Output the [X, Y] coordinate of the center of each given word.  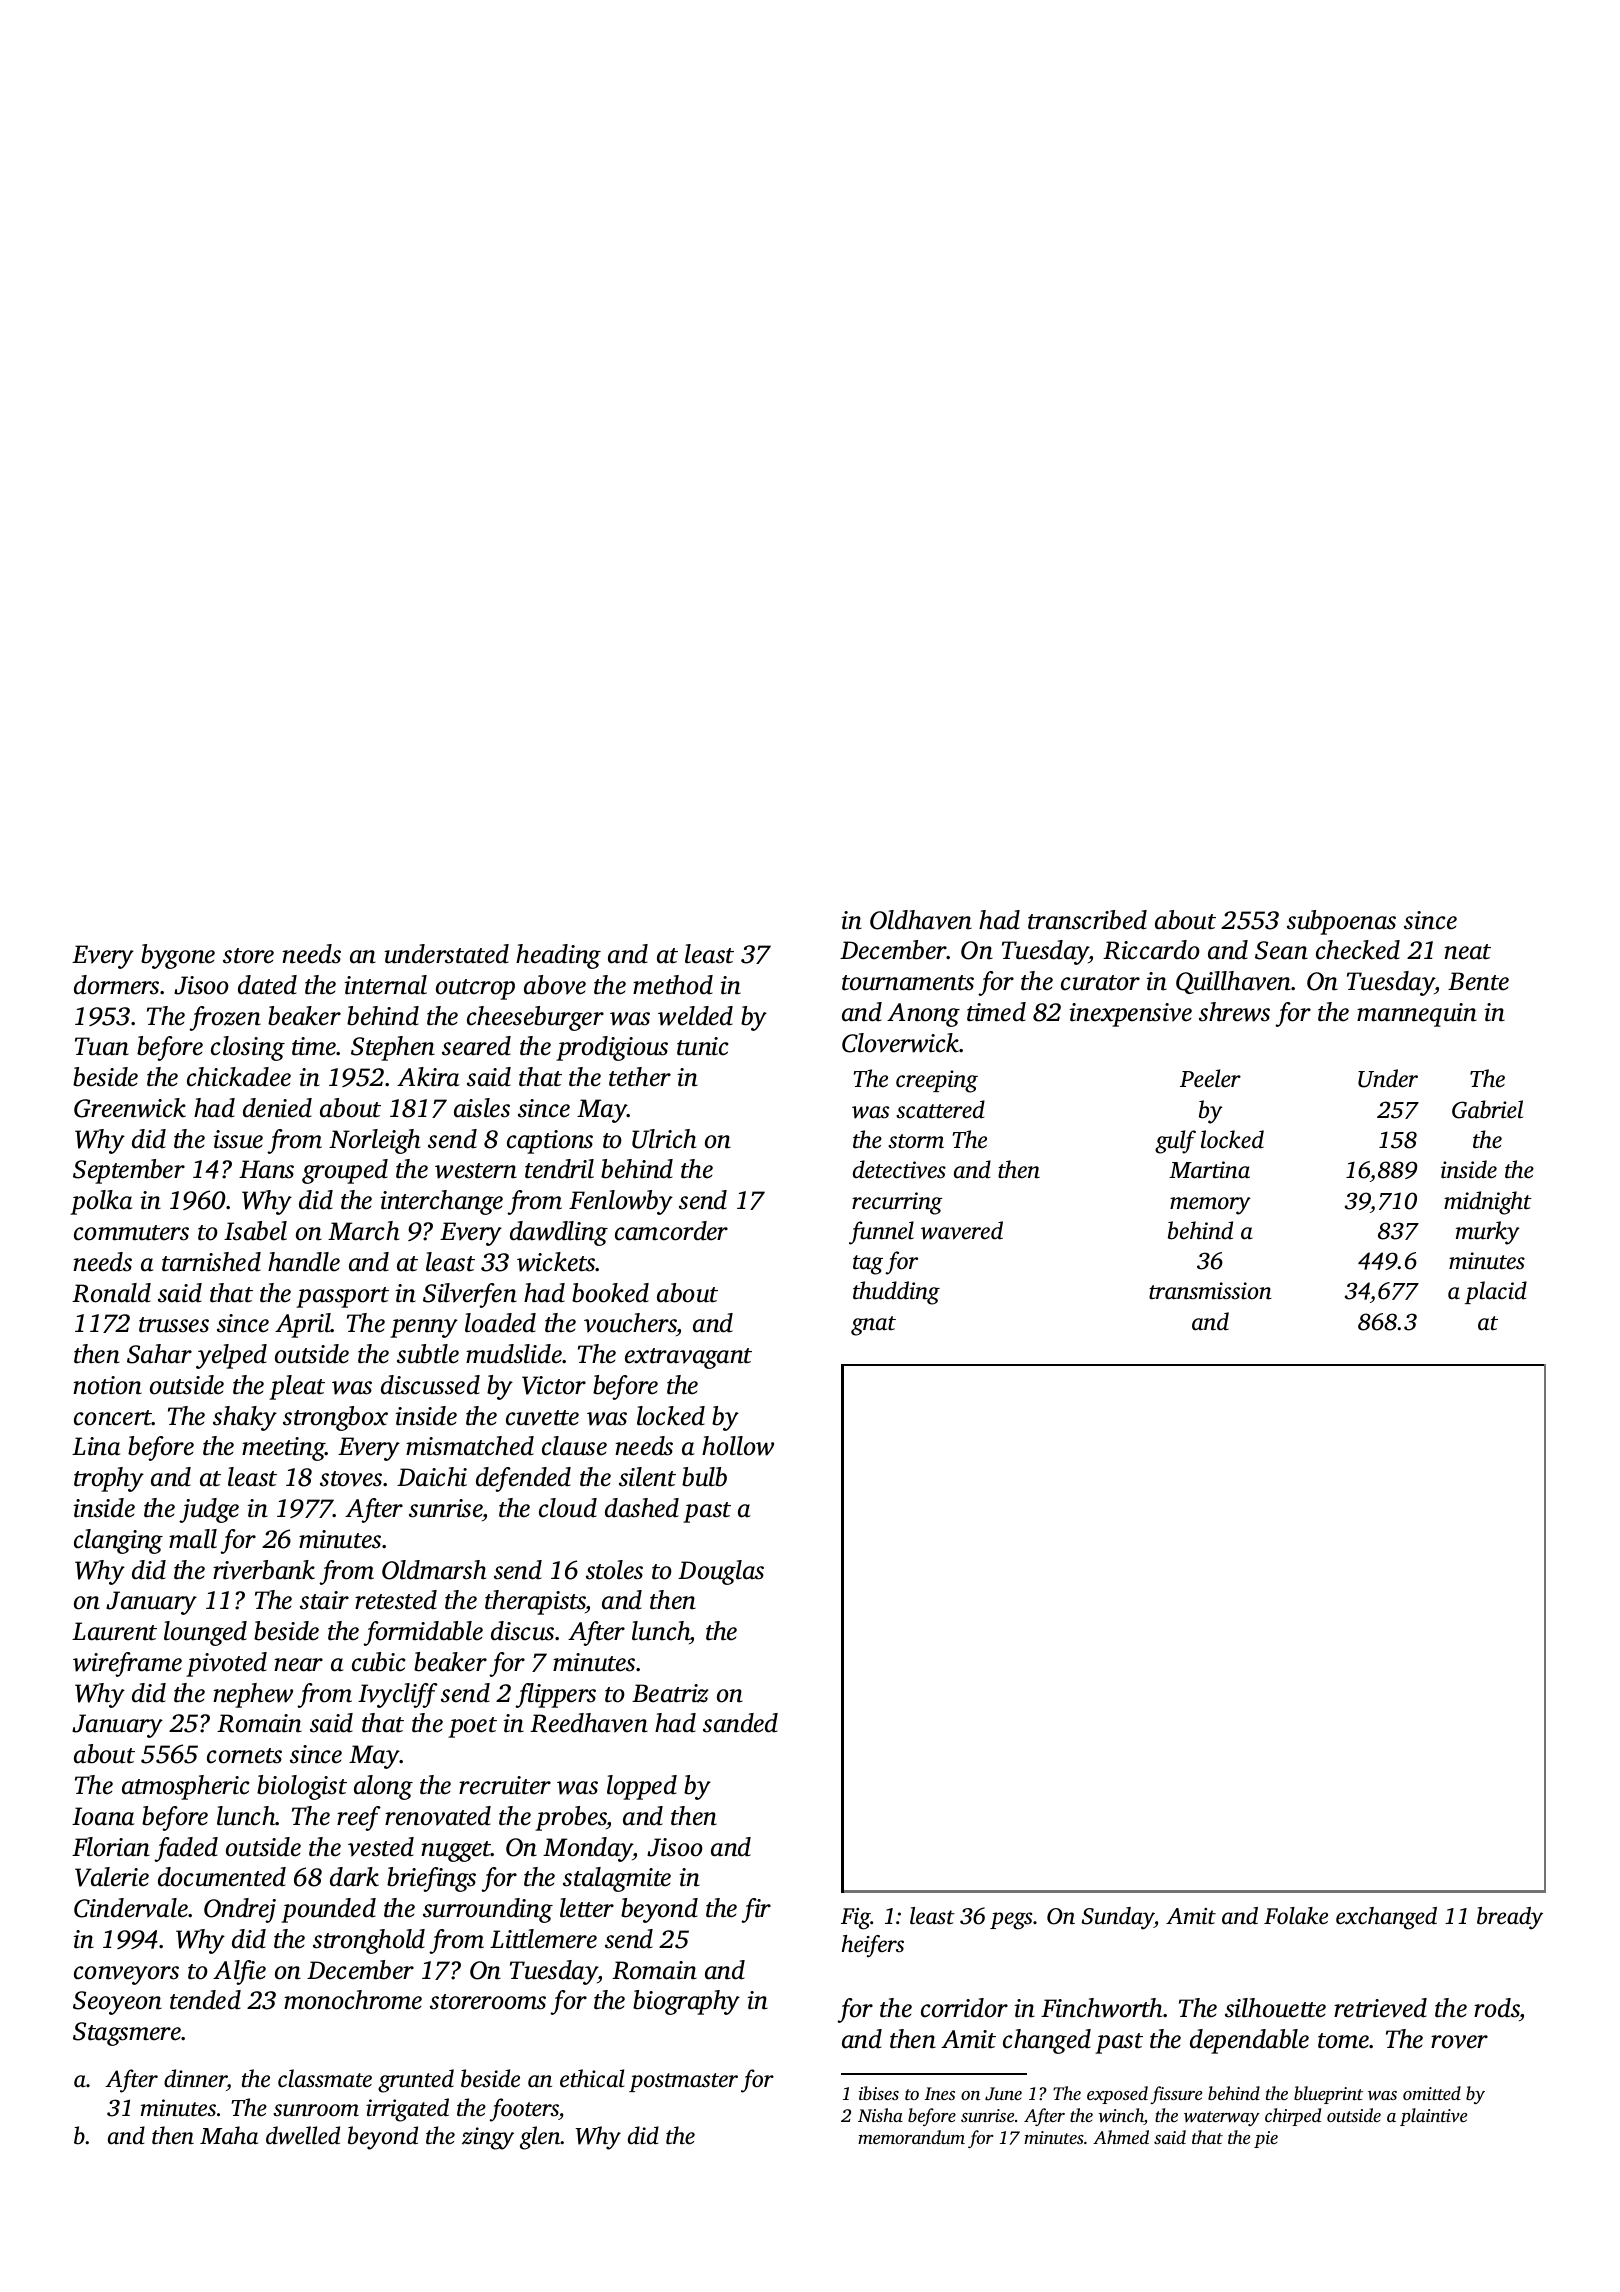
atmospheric [186, 1787]
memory [1210, 1206]
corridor [964, 2008]
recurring [897, 1203]
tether [640, 1077]
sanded [740, 1723]
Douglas [721, 1572]
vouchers [630, 1324]
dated [267, 985]
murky [1488, 1233]
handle [304, 1262]
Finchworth [1101, 2008]
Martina [1209, 1170]
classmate [325, 2078]
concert [113, 1418]
